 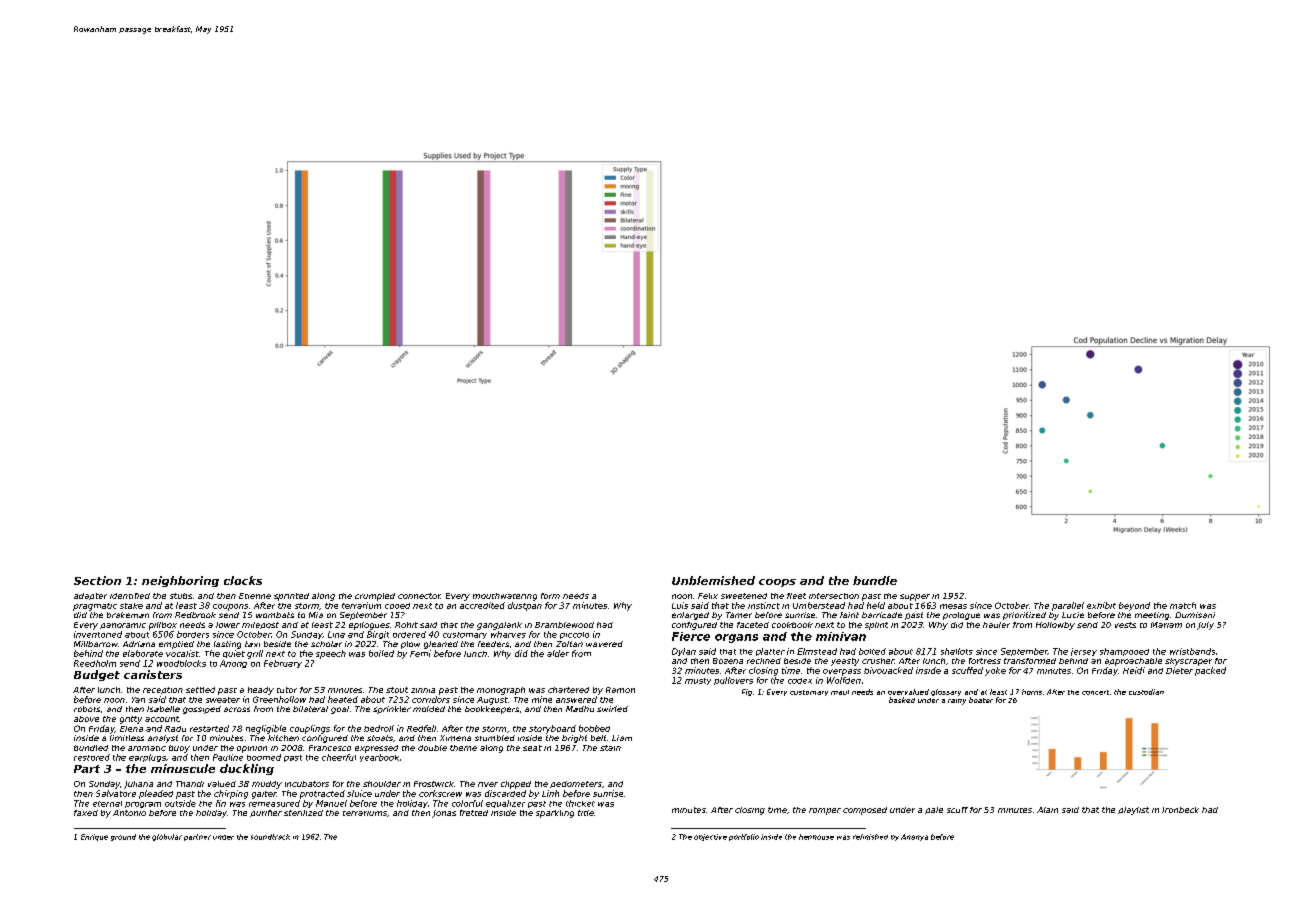 I want to click on swirled, so click(x=612, y=709).
